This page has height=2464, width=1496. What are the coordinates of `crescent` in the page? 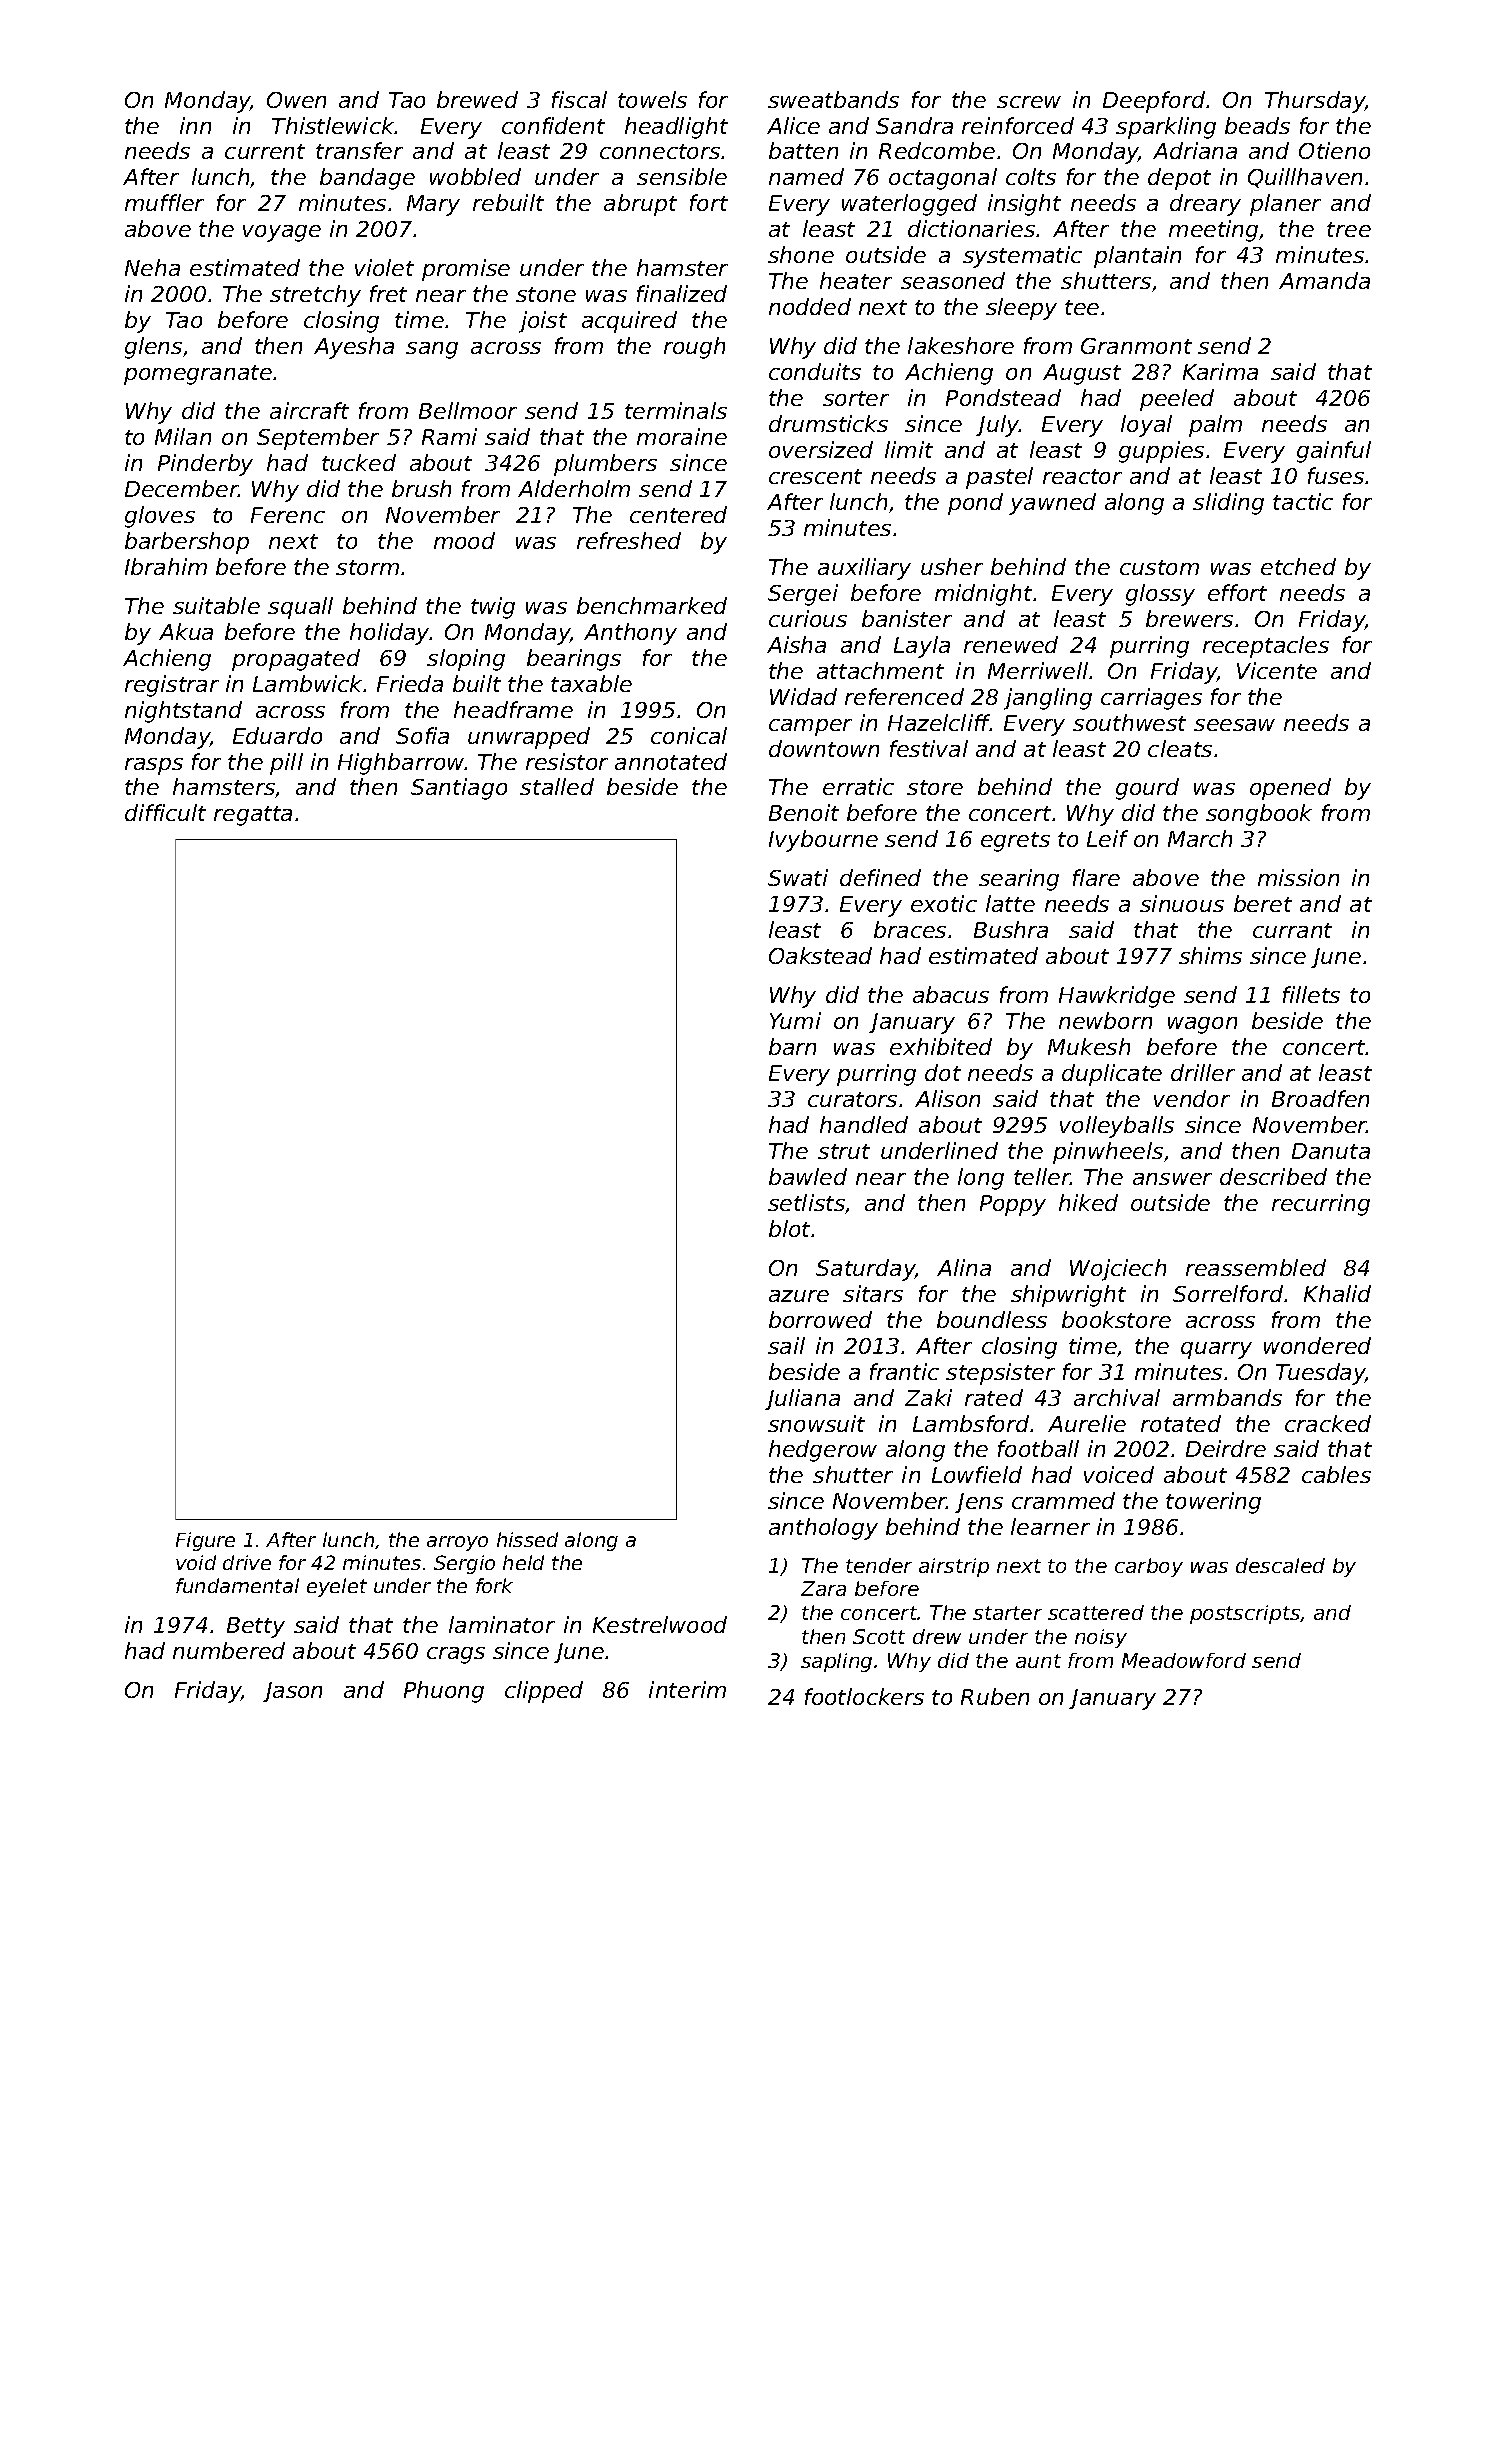 It's located at (815, 476).
